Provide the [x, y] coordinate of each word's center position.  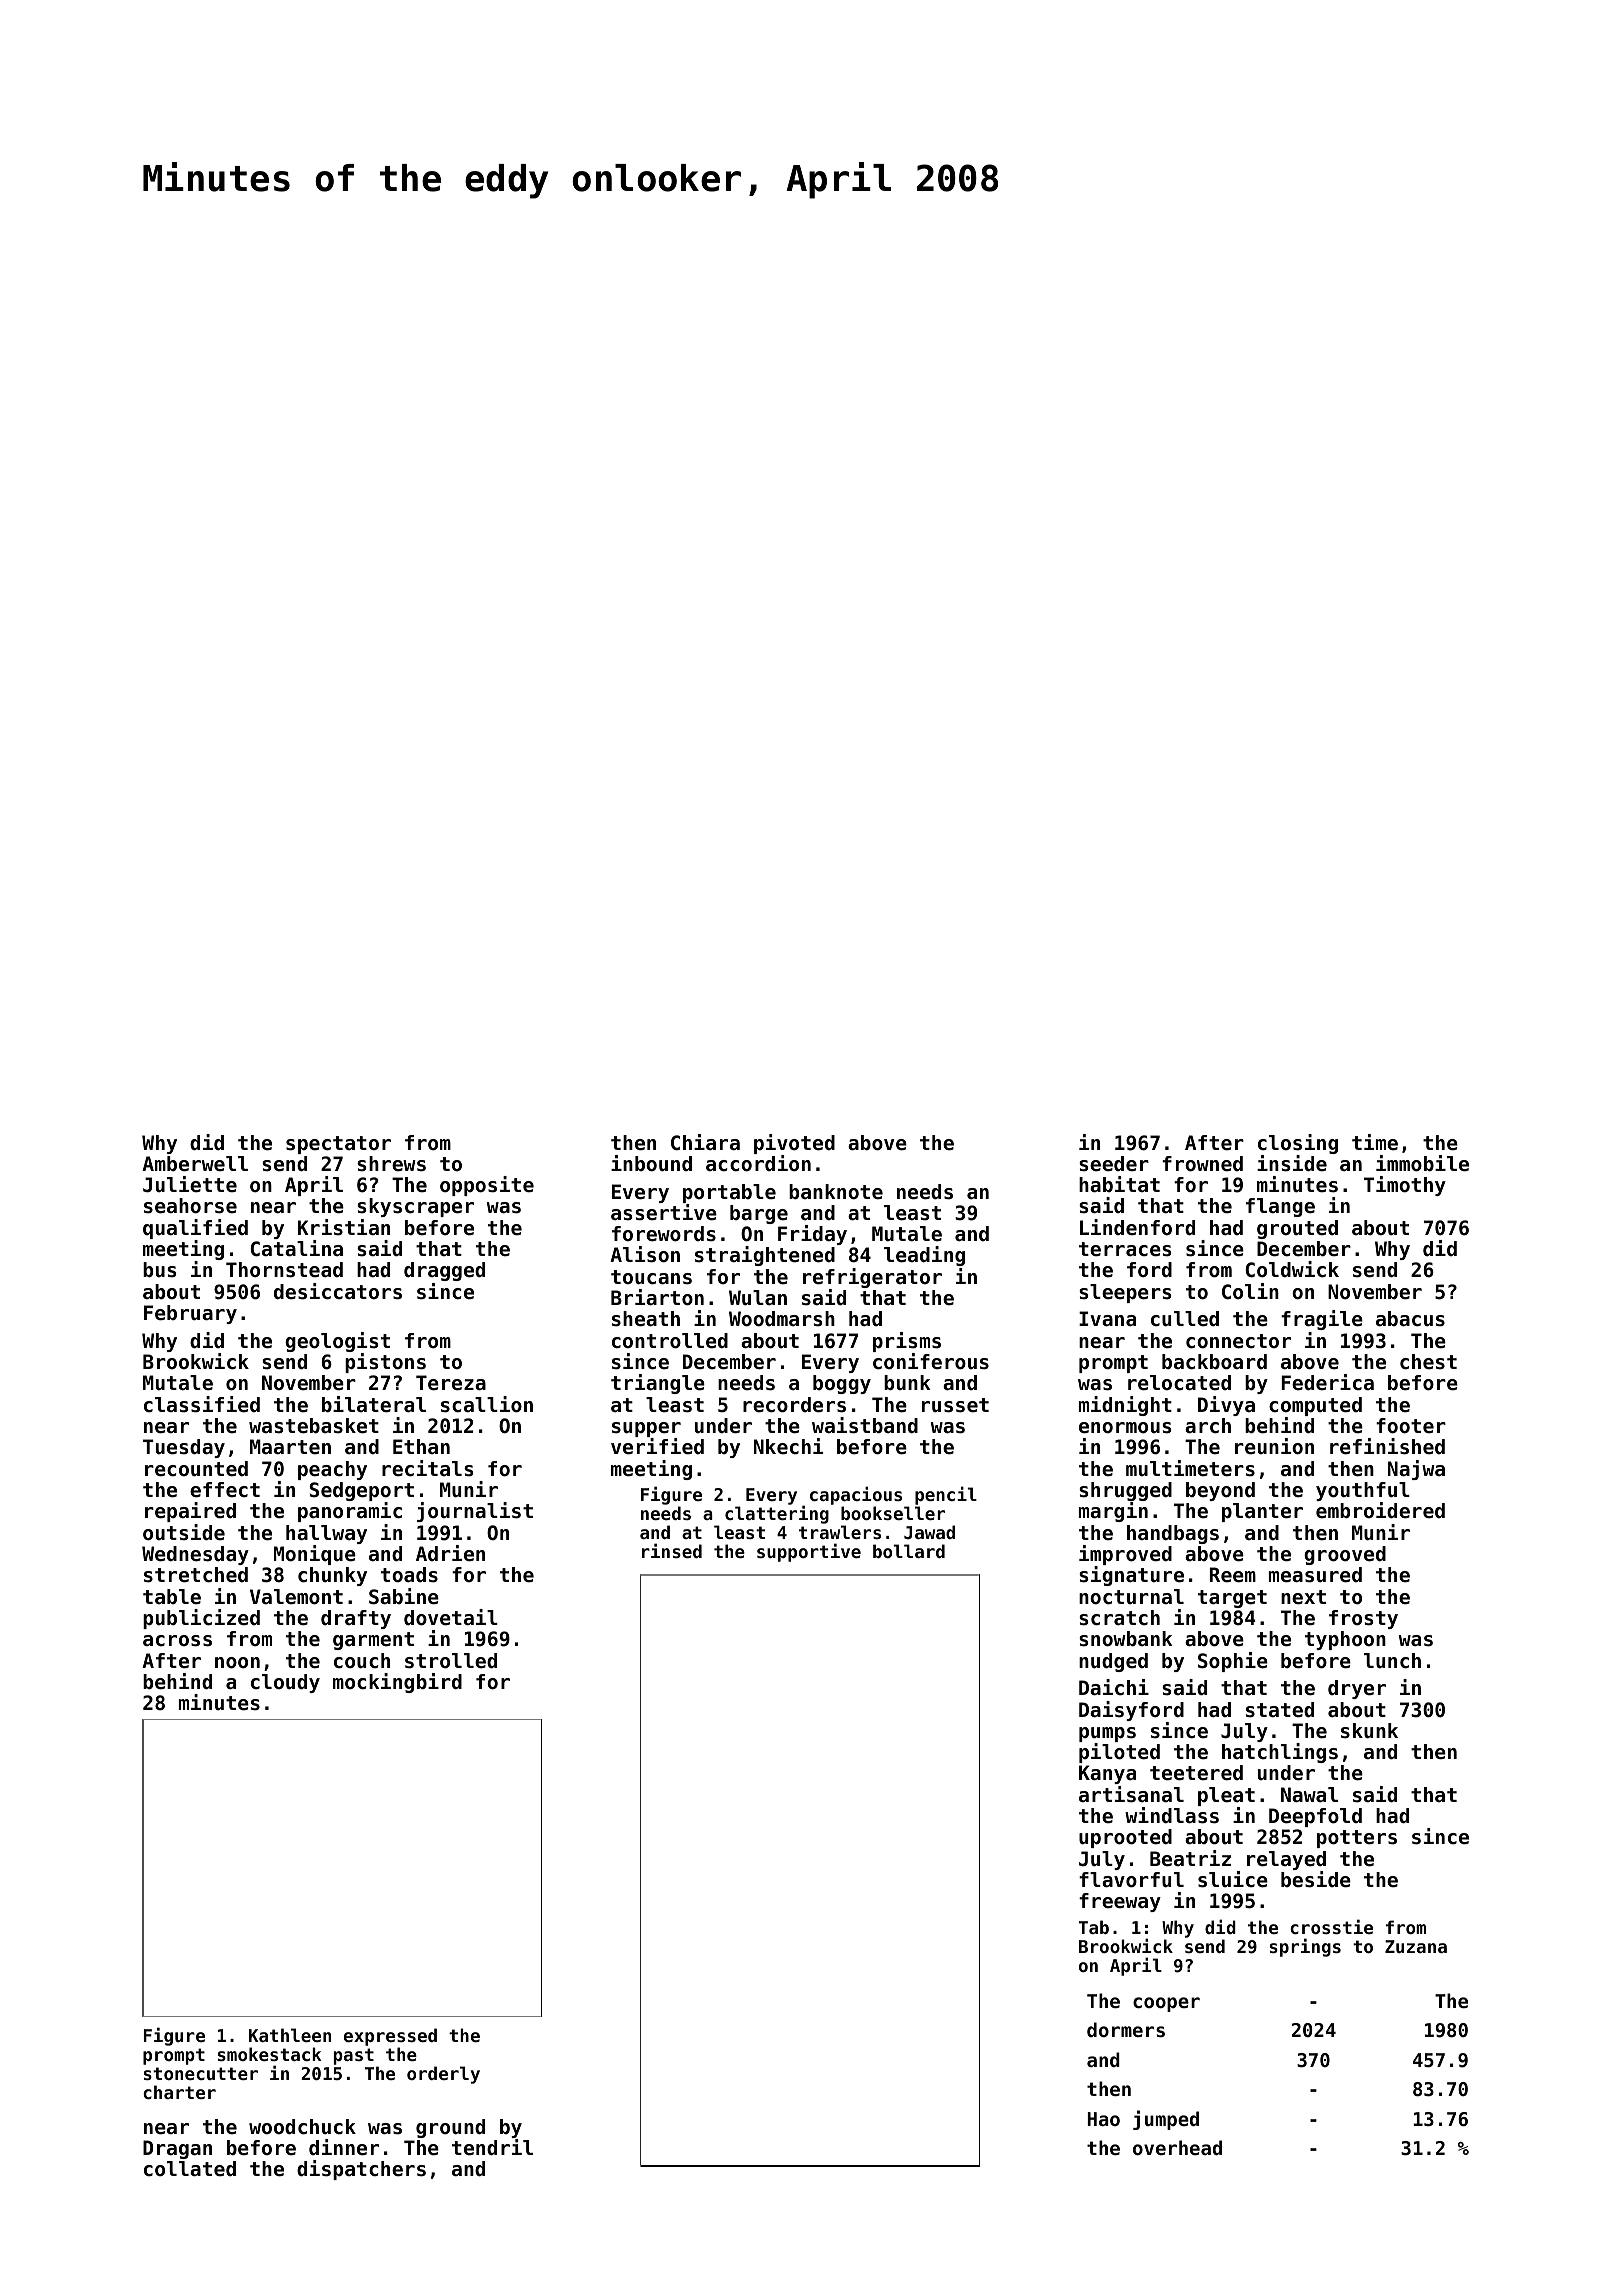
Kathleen [290, 2035]
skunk [1369, 1731]
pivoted [794, 1144]
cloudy [285, 1683]
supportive [809, 1552]
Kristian [344, 1227]
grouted [1297, 1229]
